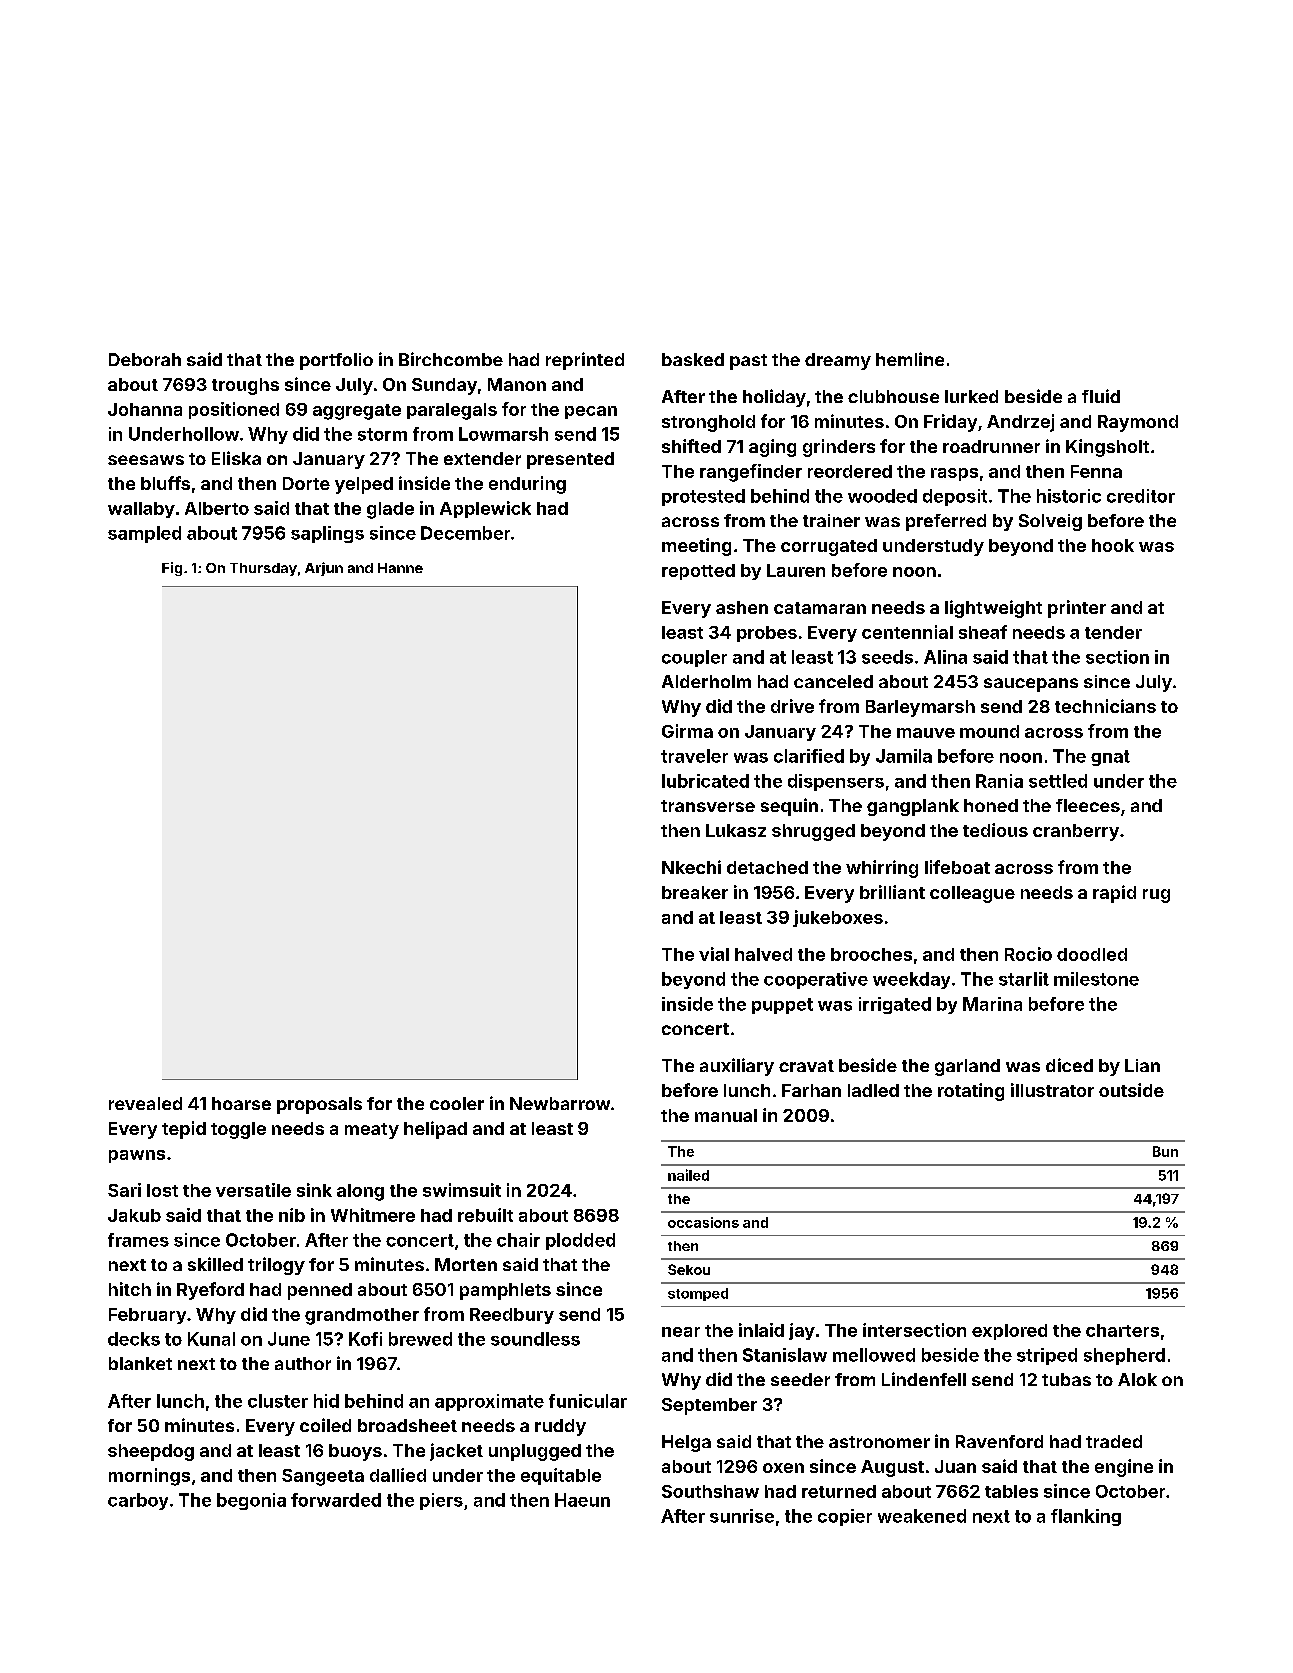  Describe the element at coordinates (708, 806) in the screenshot. I see `transverse` at that location.
